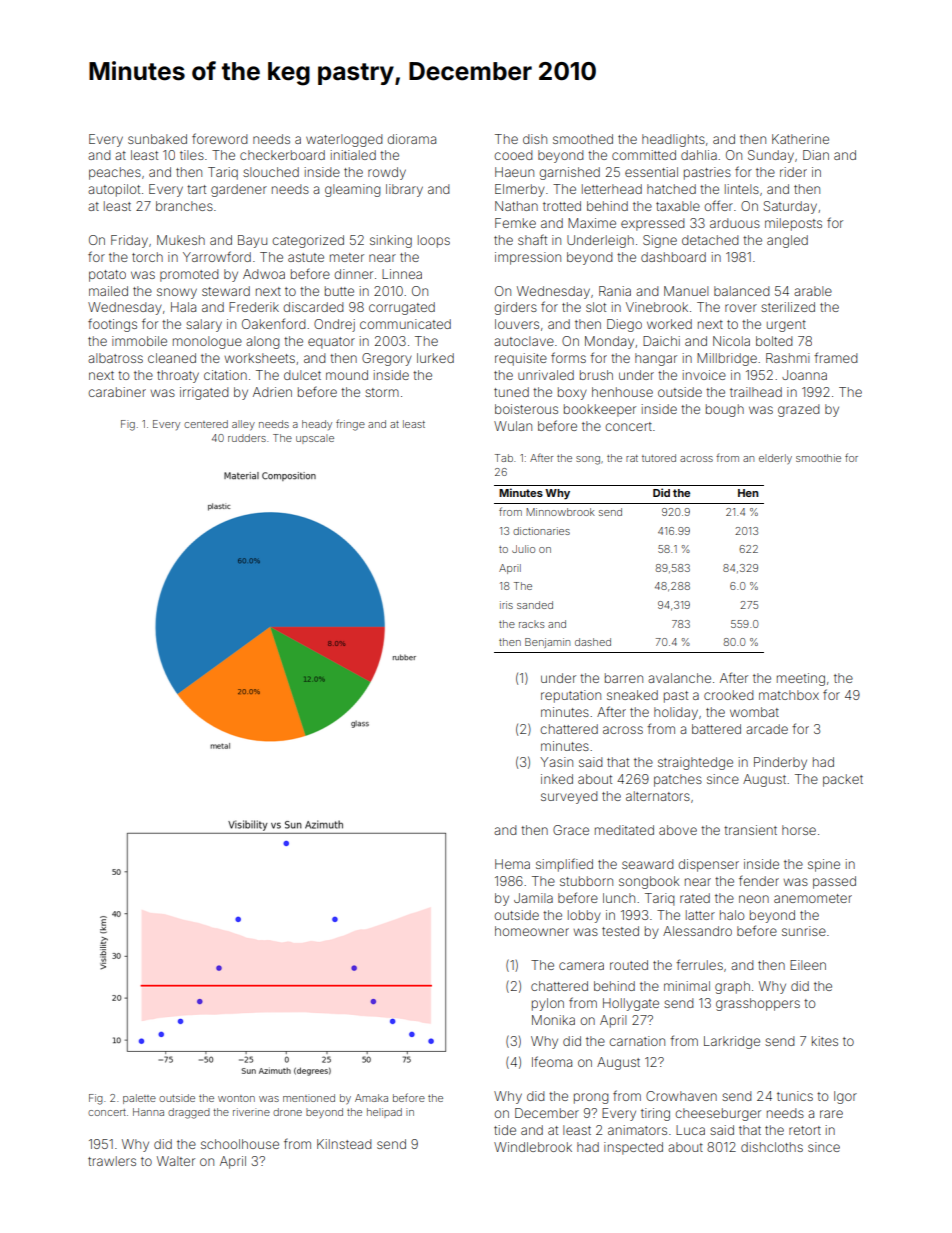 Image resolution: width=952 pixels, height=1233 pixels. What do you see at coordinates (512, 864) in the screenshot?
I see `Hema` at bounding box center [512, 864].
